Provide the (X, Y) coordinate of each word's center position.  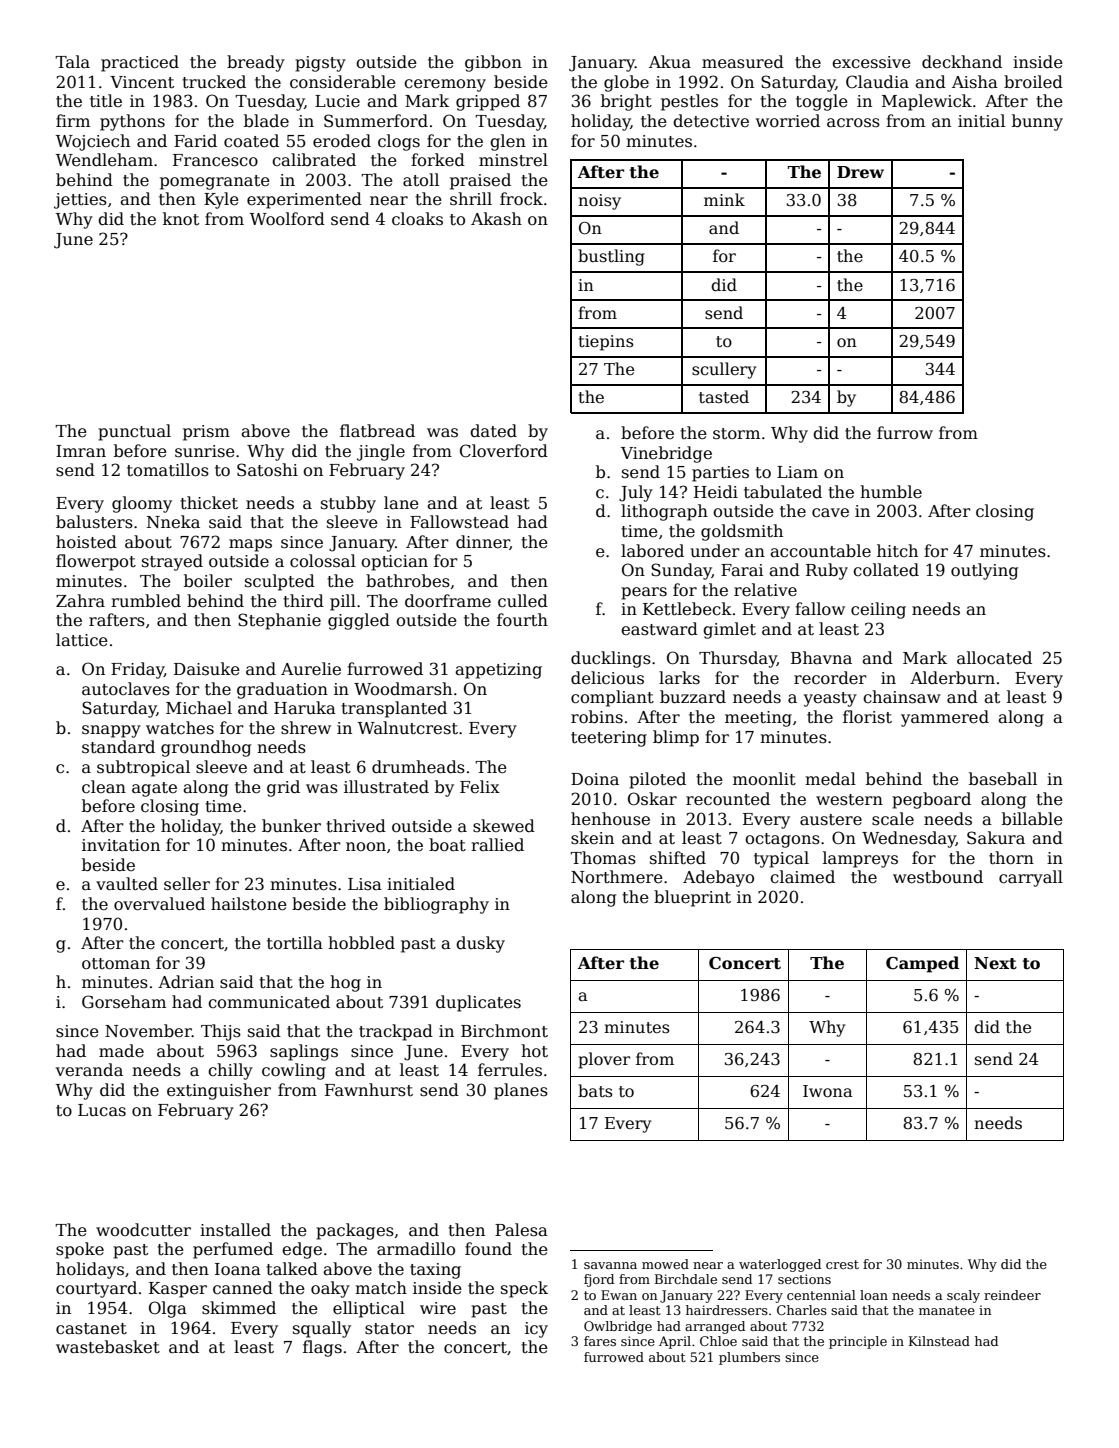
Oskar (652, 799)
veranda (89, 1070)
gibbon (493, 63)
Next (995, 963)
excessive (871, 62)
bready (256, 63)
